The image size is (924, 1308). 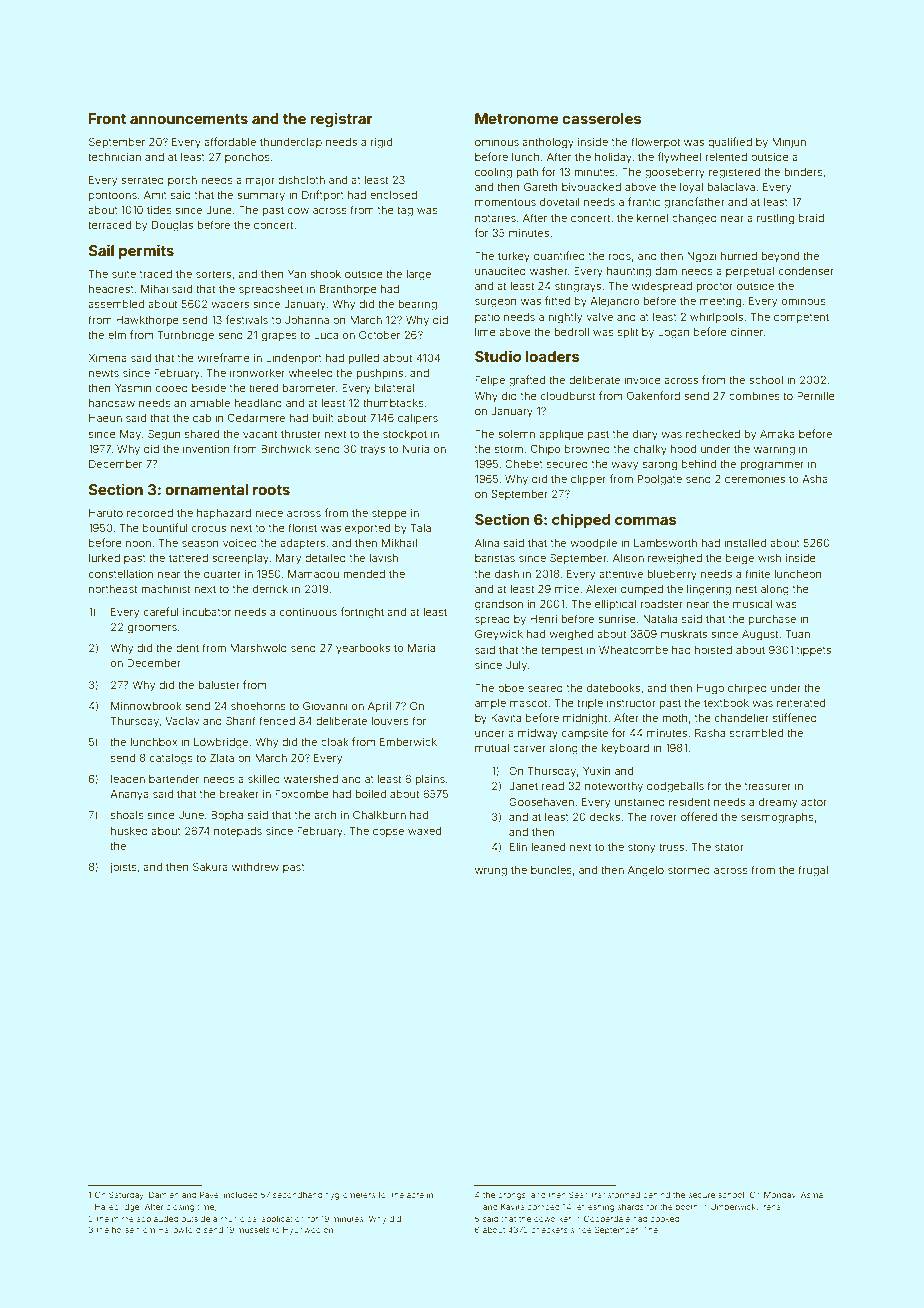 I want to click on bundles, so click(x=551, y=870).
